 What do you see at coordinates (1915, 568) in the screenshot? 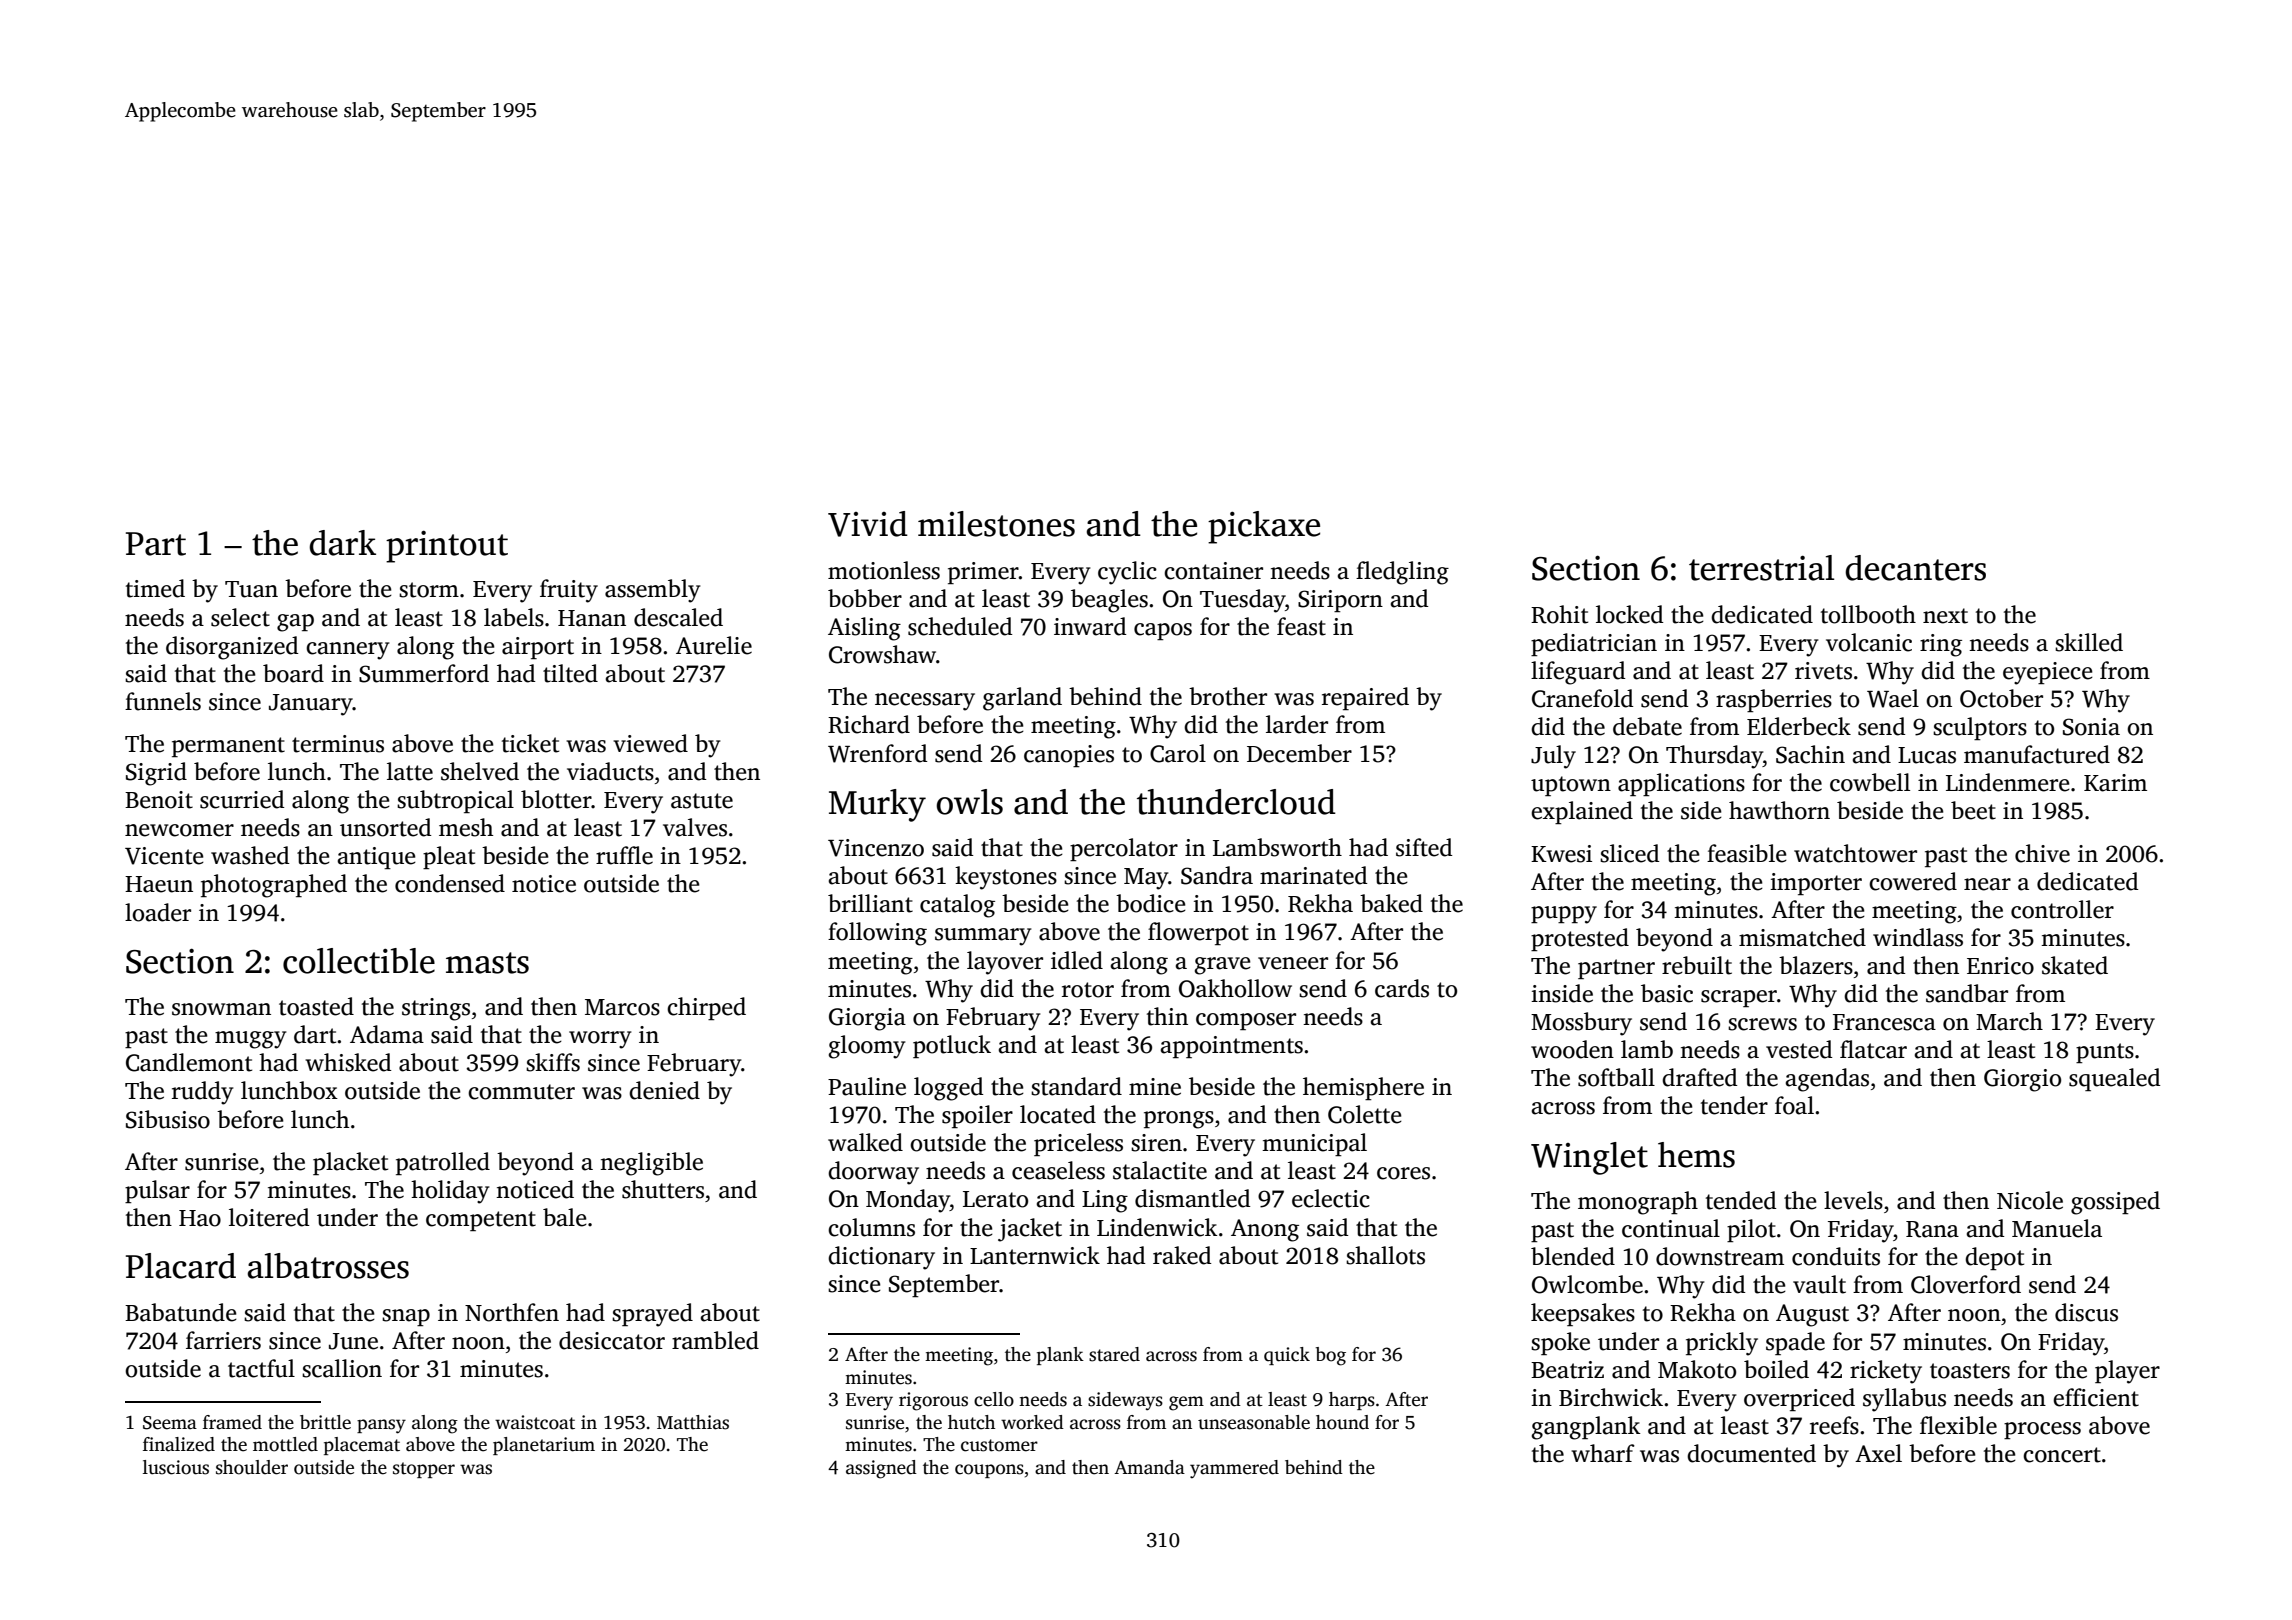
I see `decanters` at bounding box center [1915, 568].
